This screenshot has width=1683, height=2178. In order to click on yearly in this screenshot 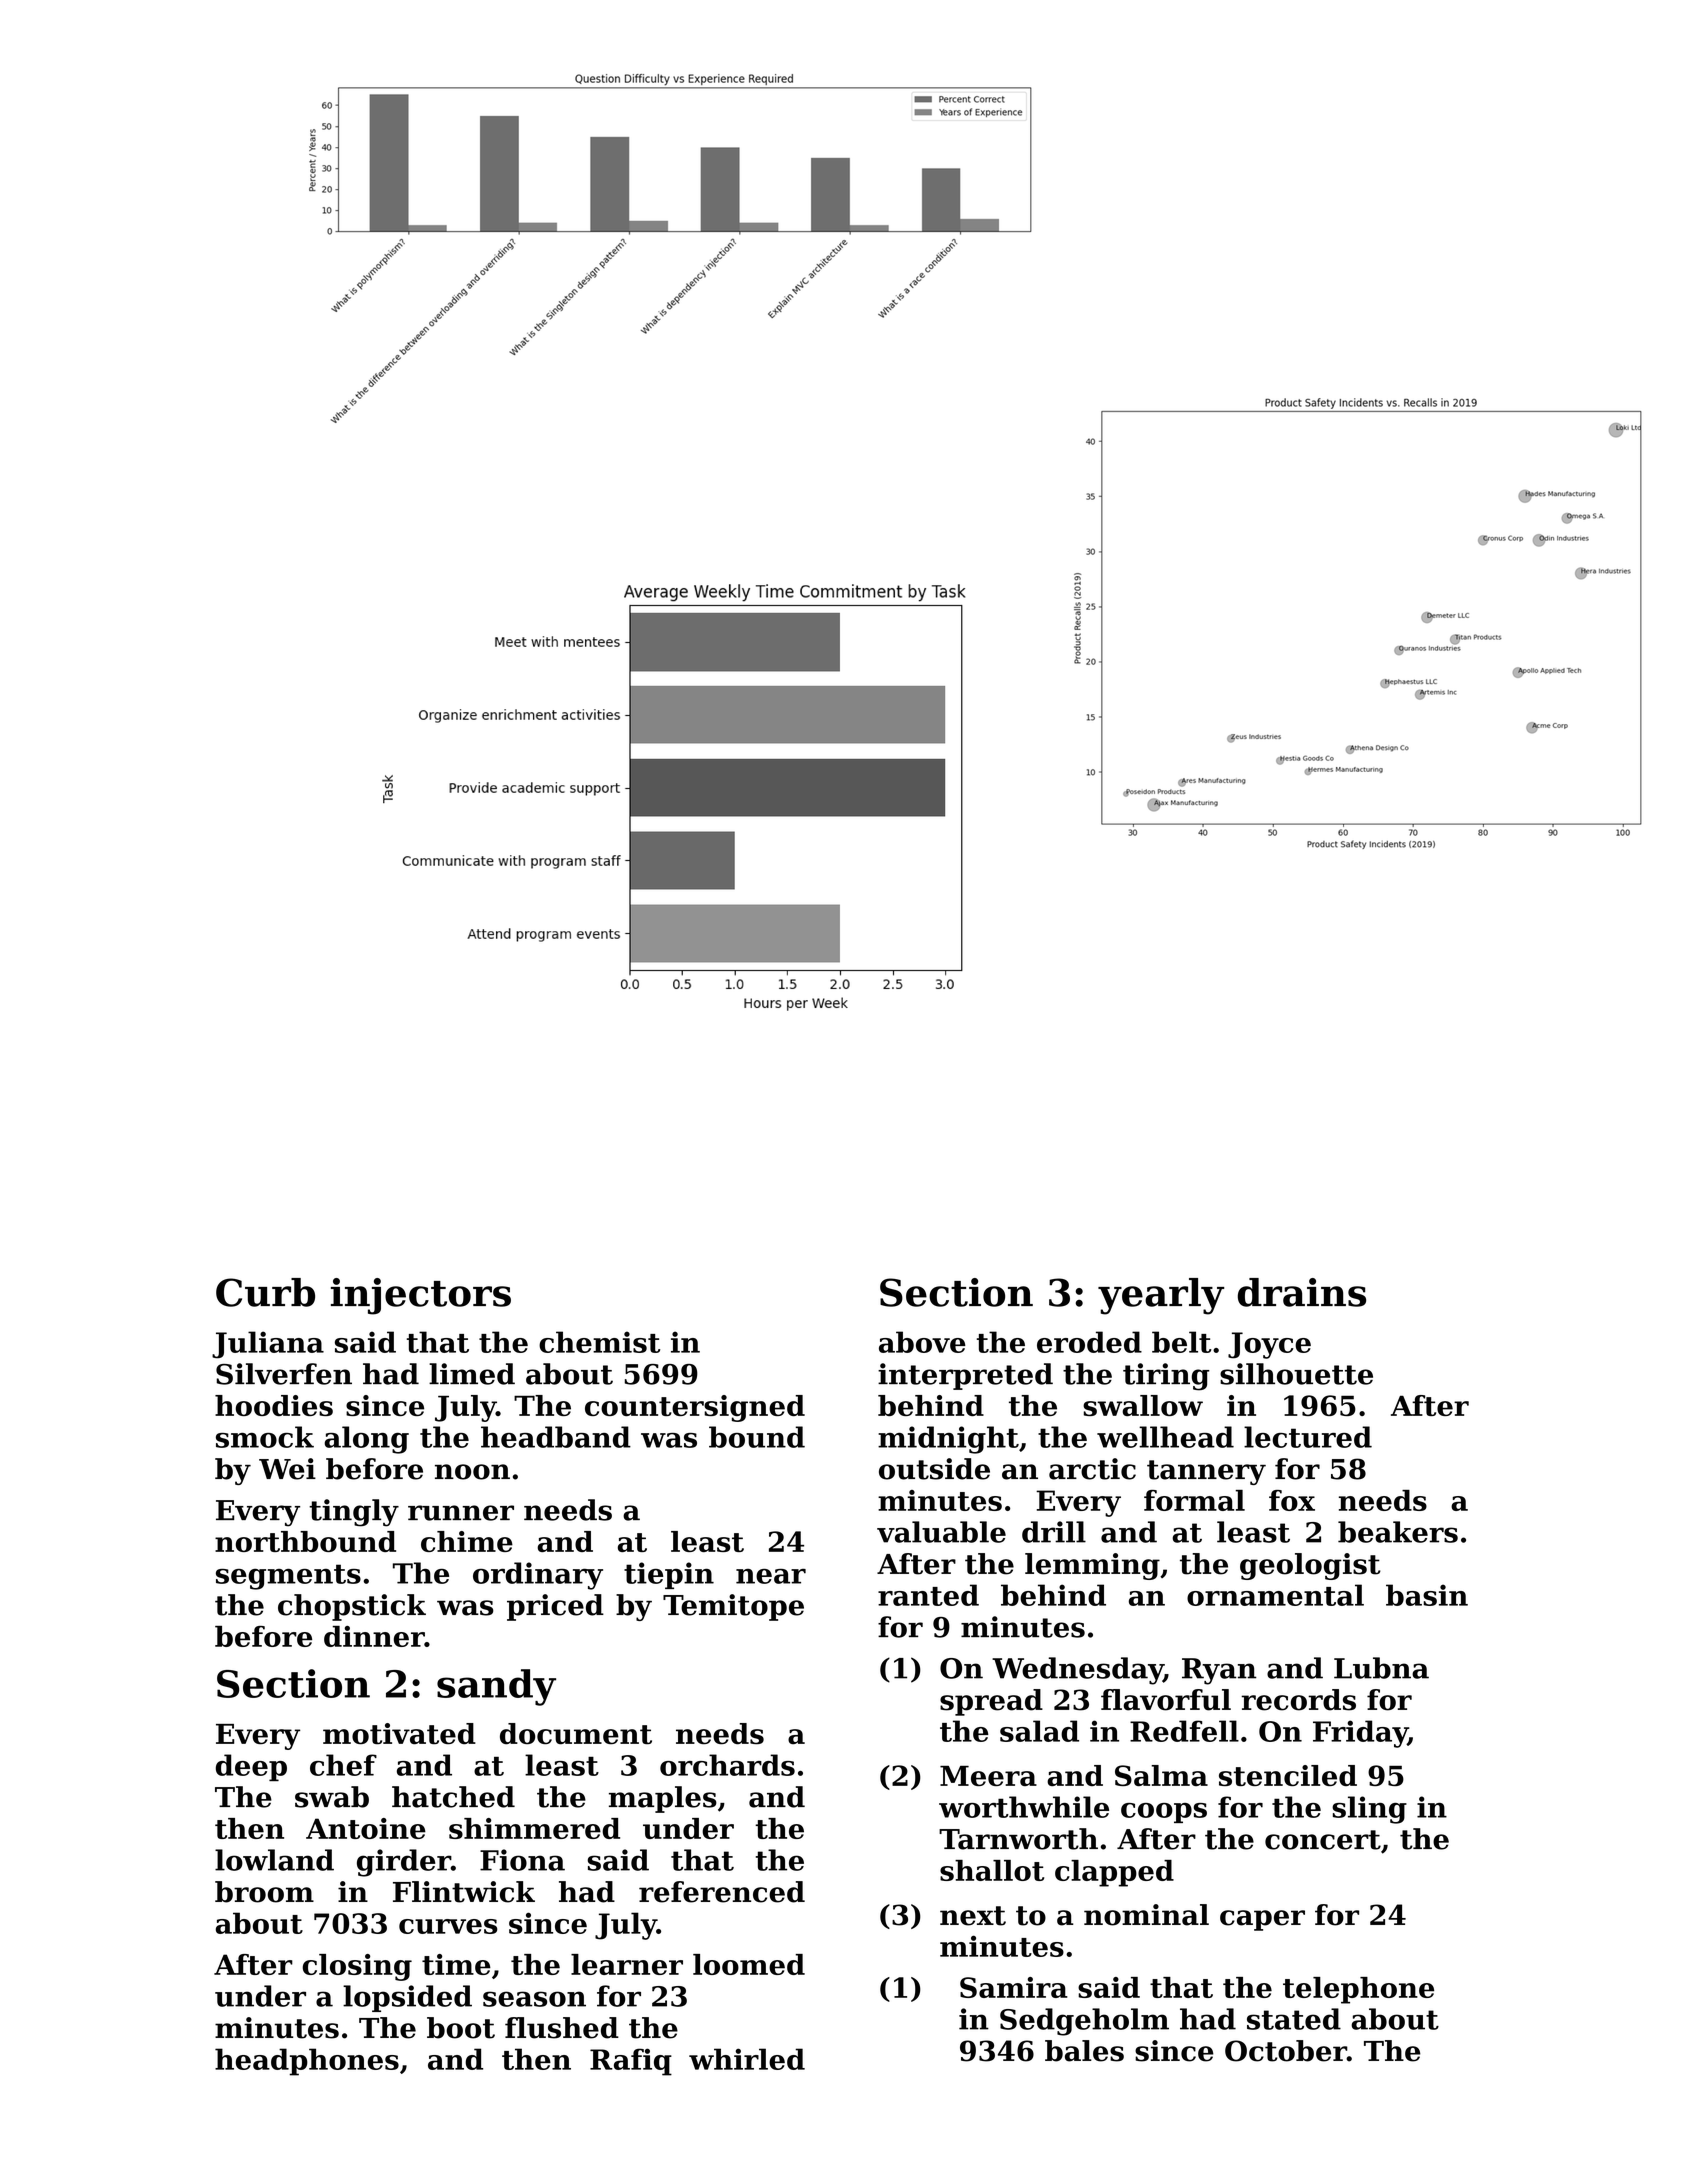, I will do `click(1161, 1296)`.
